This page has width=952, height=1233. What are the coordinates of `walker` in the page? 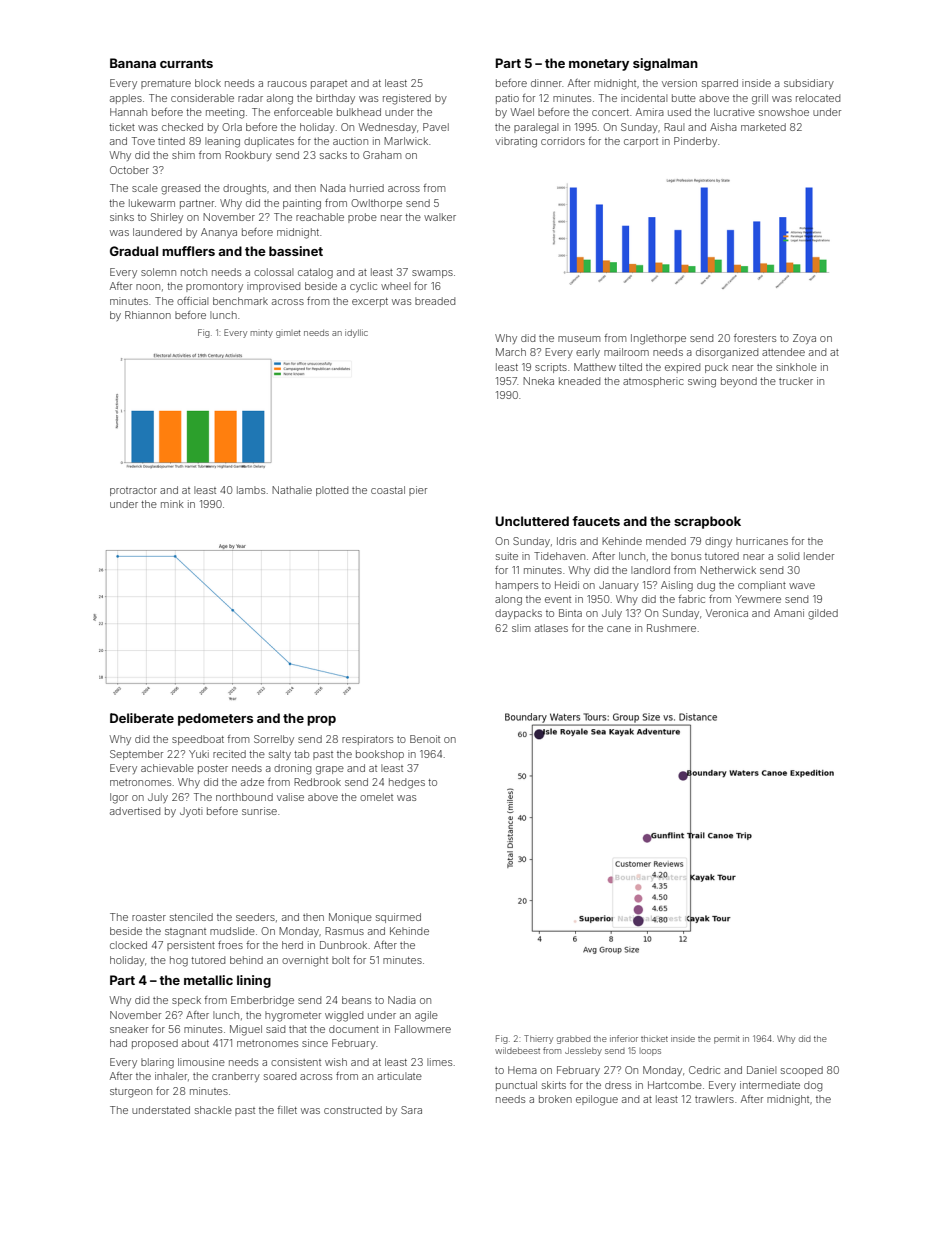 It's located at (440, 217).
